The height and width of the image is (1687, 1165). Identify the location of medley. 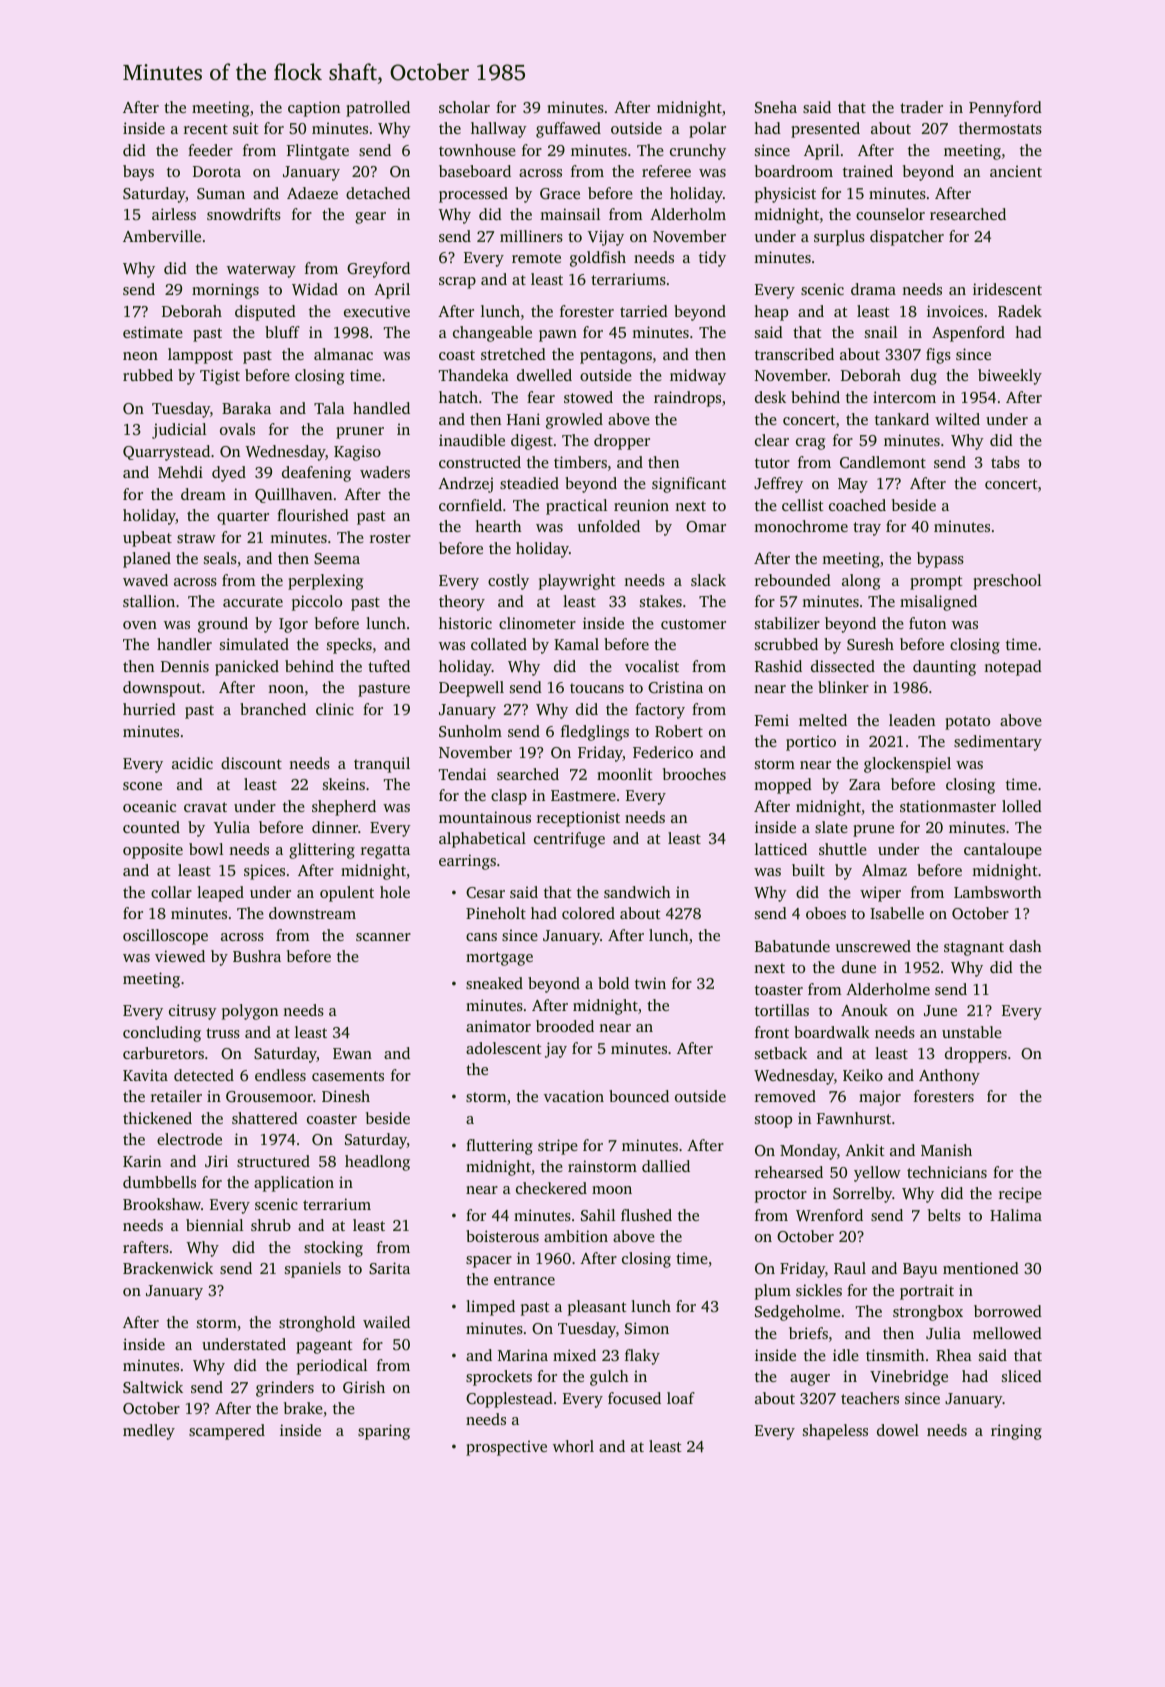
(149, 1432).
